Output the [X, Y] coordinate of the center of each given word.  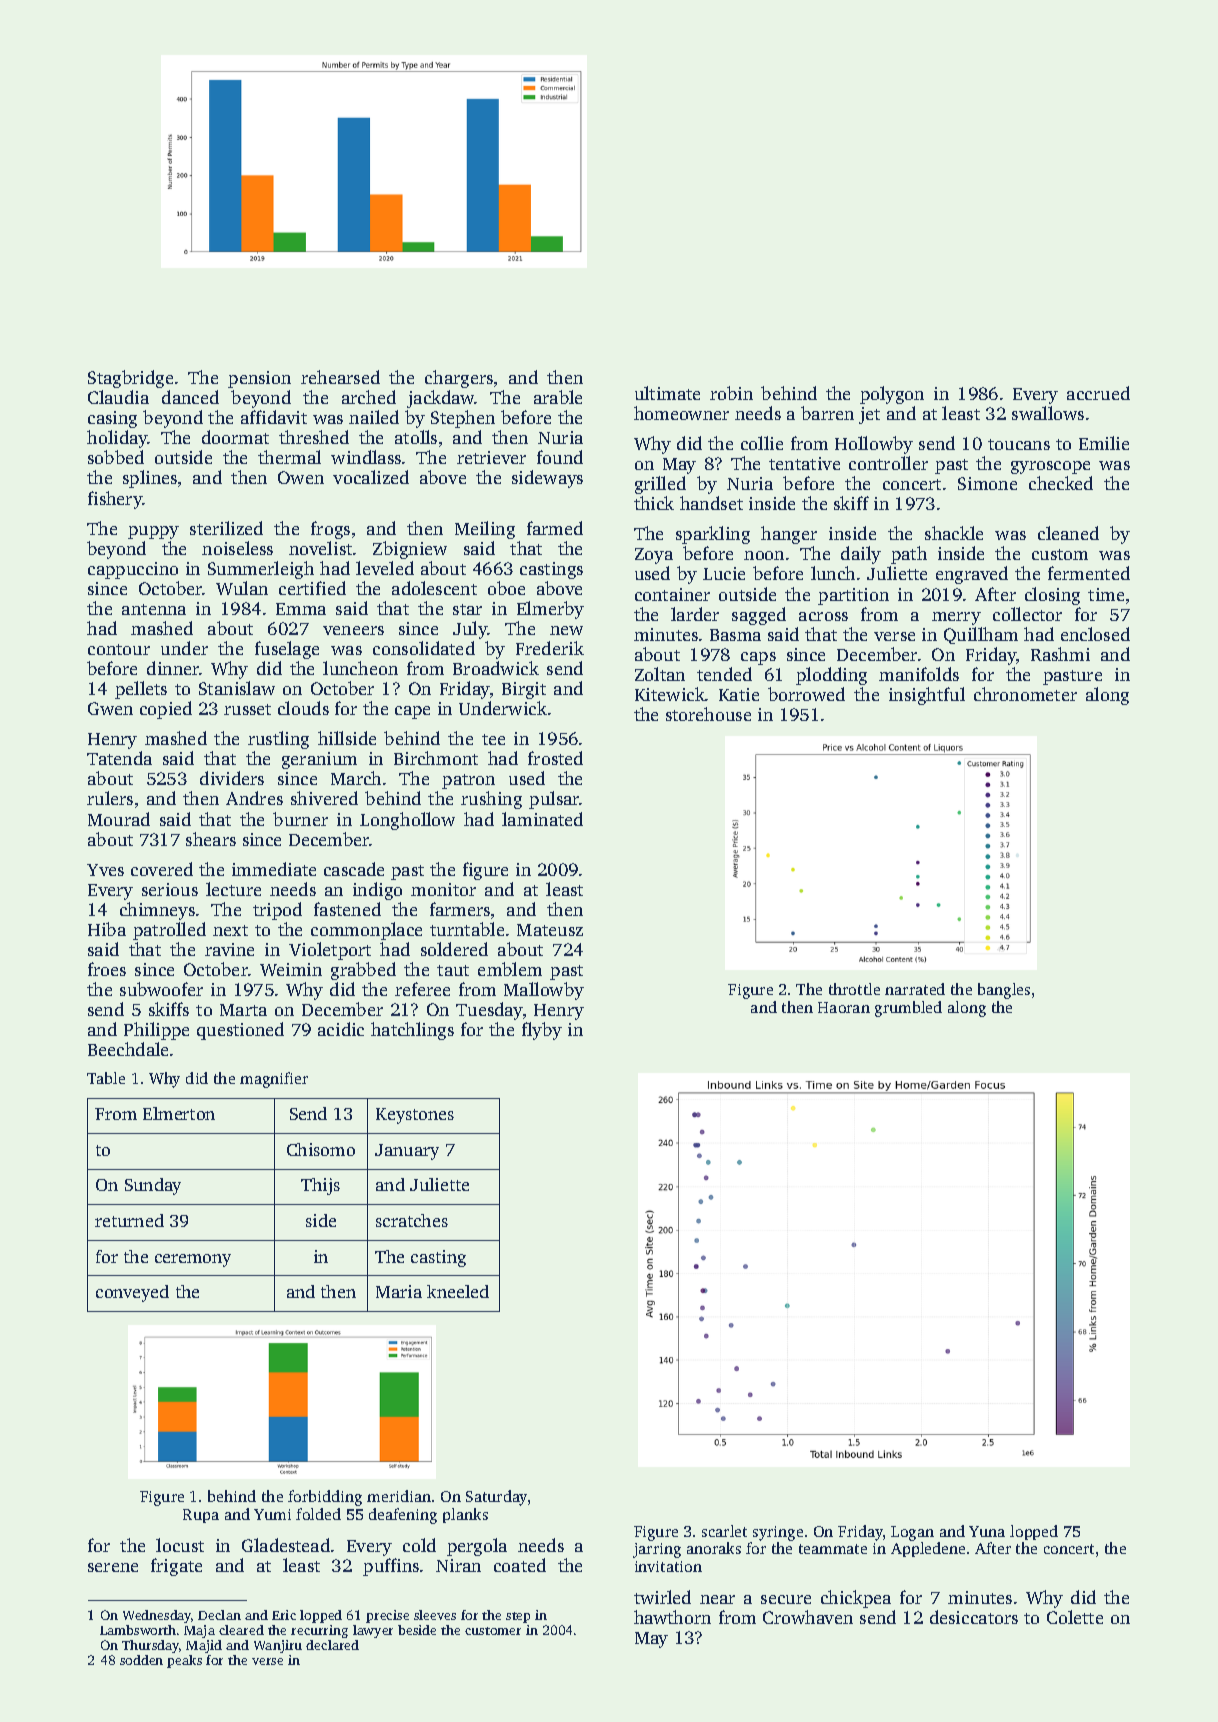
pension [259, 379]
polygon [892, 395]
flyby [542, 1031]
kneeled [458, 1291]
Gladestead [286, 1545]
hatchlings [412, 1031]
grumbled [908, 1009]
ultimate [667, 393]
